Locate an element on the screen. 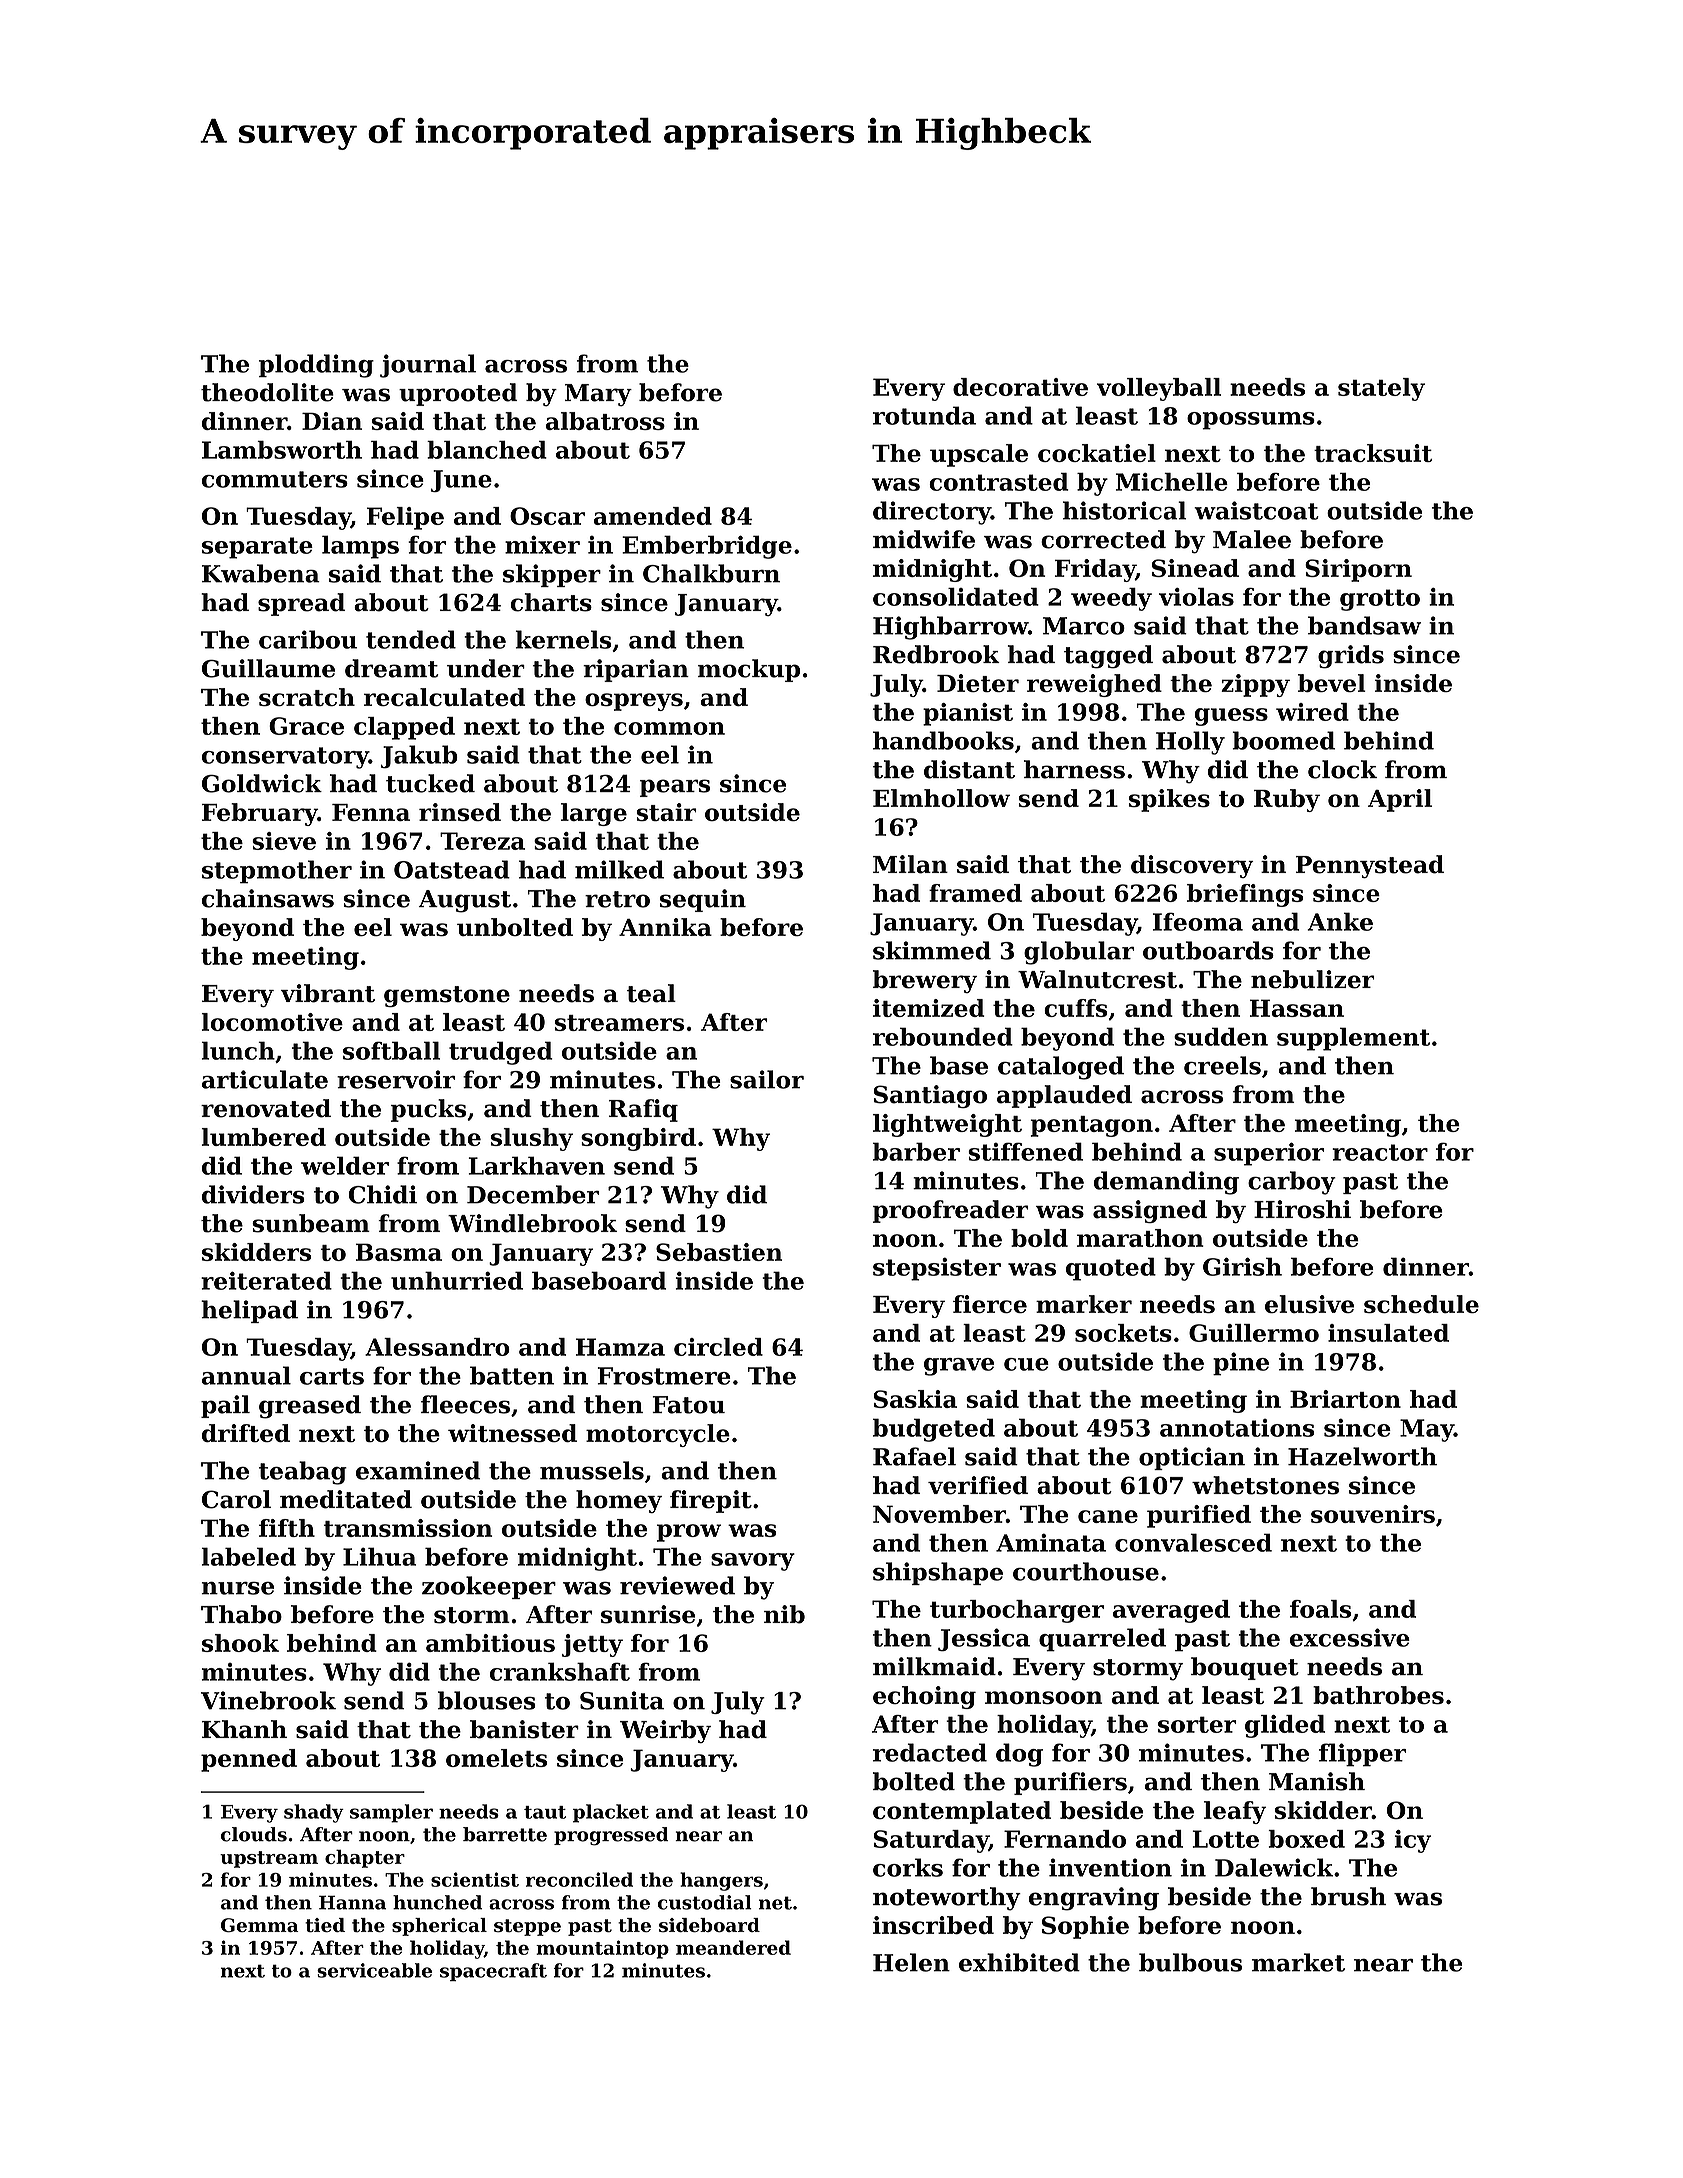 The image size is (1683, 2178). milkmaid is located at coordinates (934, 1666).
